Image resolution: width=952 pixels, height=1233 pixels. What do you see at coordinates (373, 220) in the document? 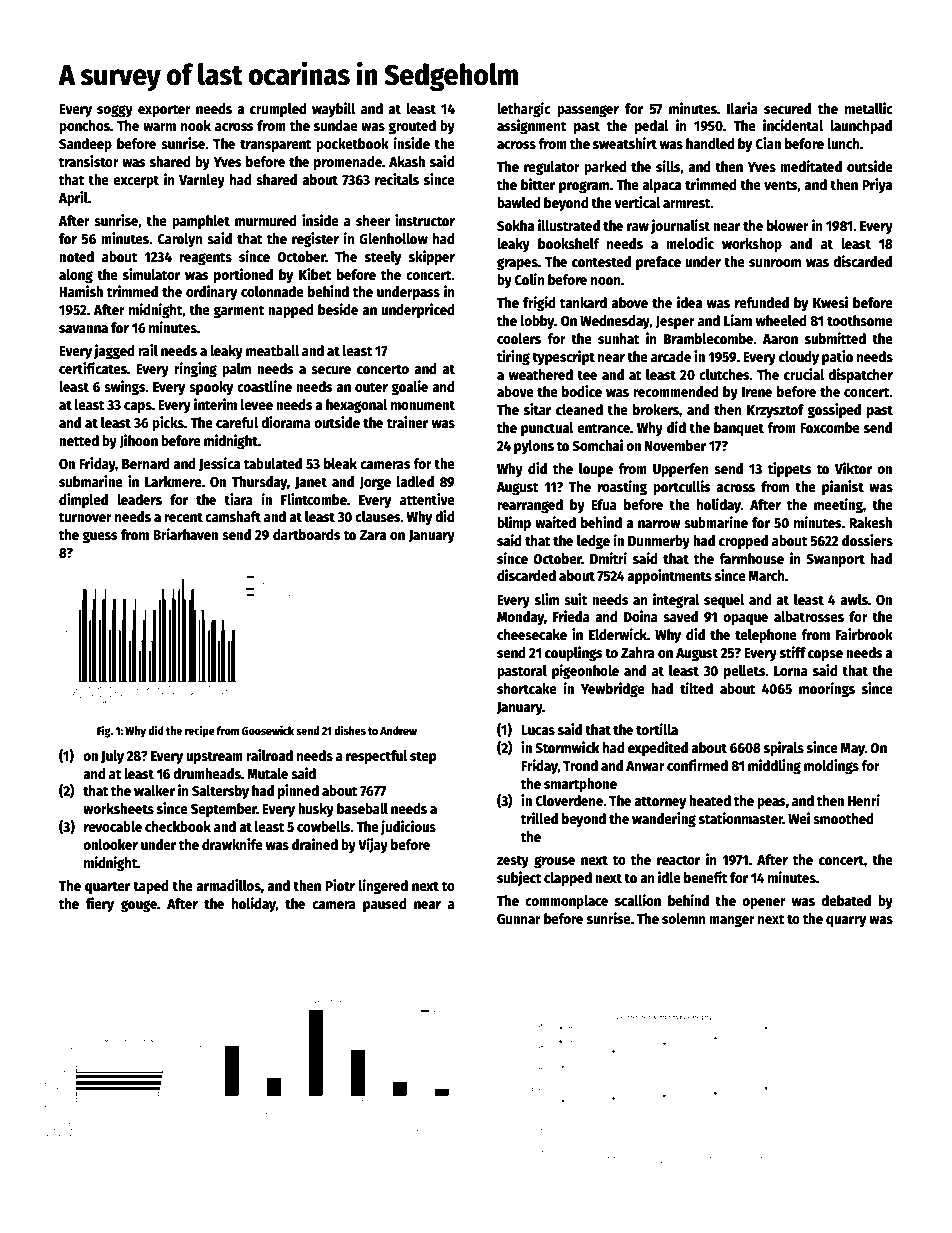
I see `sheer` at bounding box center [373, 220].
